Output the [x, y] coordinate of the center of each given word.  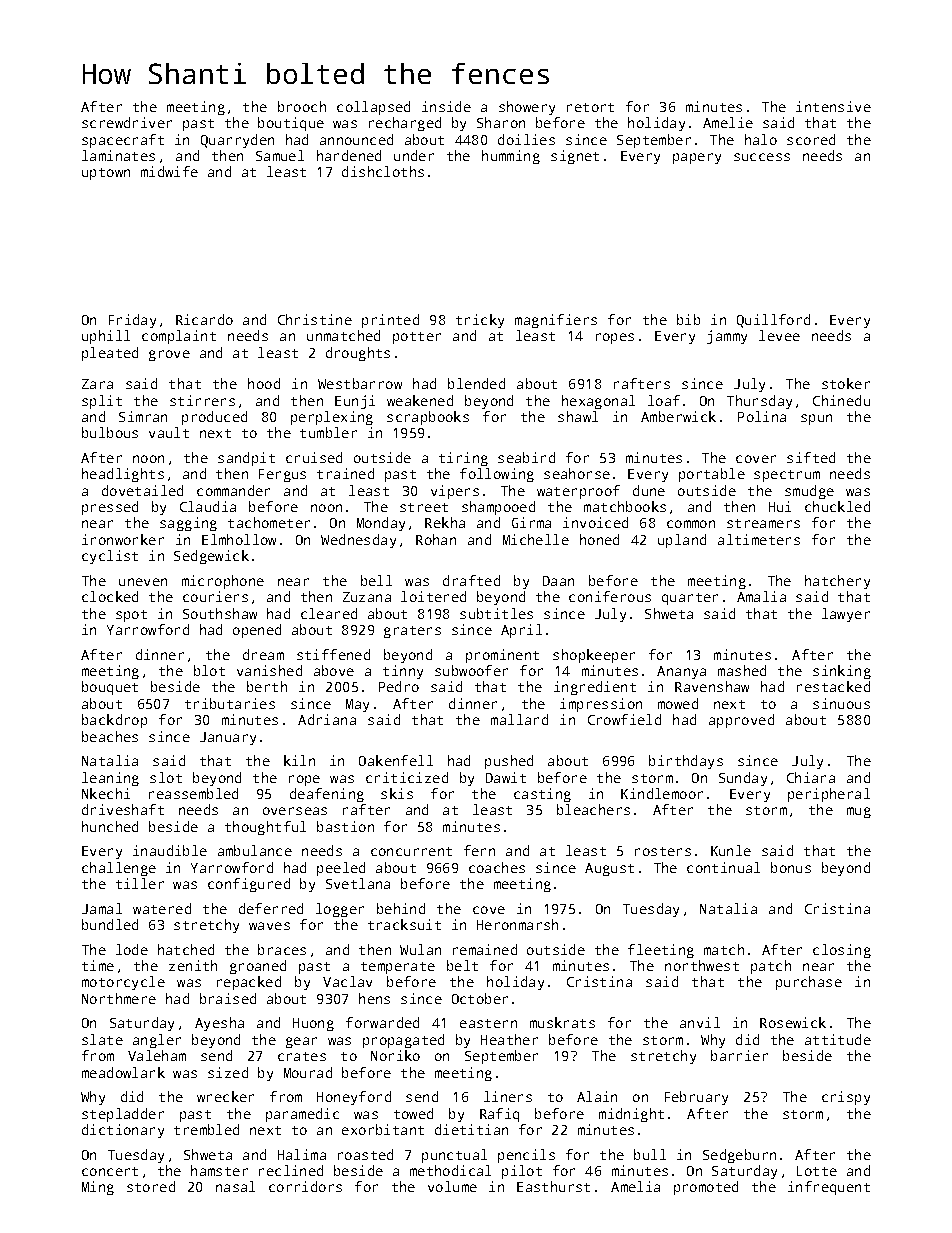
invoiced [595, 522]
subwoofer [471, 670]
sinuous [841, 703]
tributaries [230, 703]
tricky [480, 321]
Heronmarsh [517, 924]
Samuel [280, 155]
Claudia [208, 506]
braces [282, 949]
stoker [846, 383]
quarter [690, 599]
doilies [526, 139]
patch [771, 967]
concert [110, 1171]
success [762, 157]
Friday [132, 321]
